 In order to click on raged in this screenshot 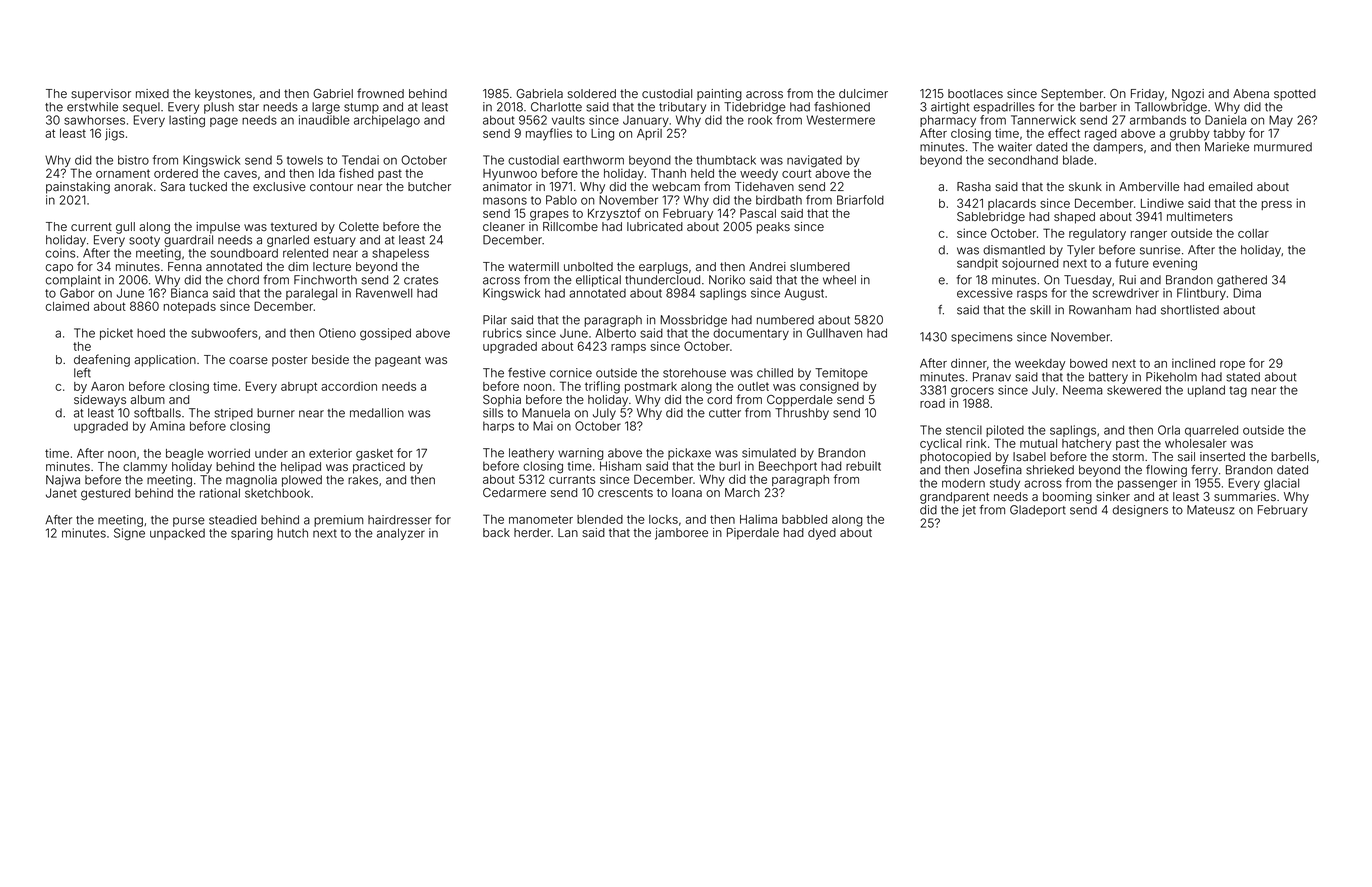, I will do `click(1100, 135)`.
